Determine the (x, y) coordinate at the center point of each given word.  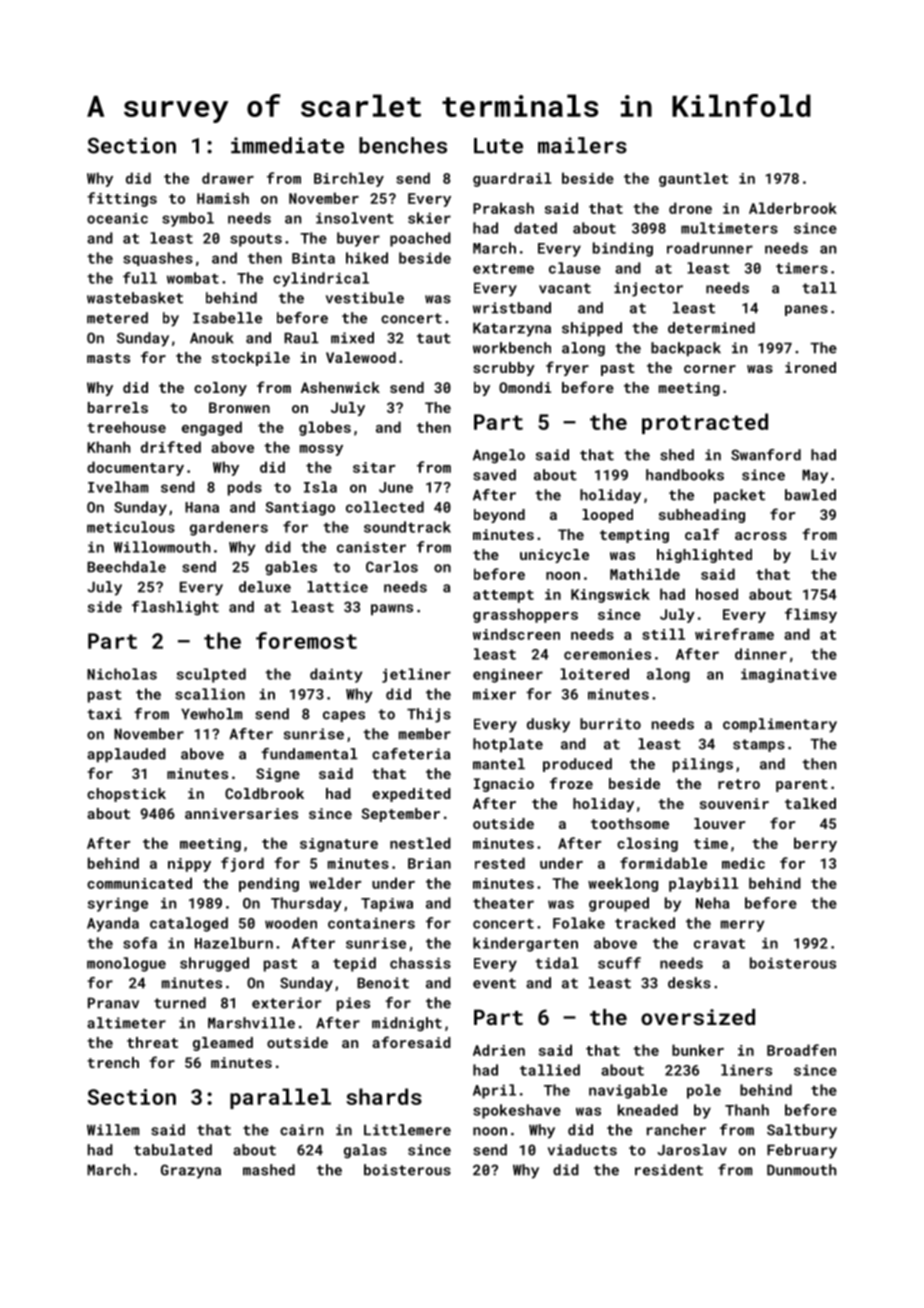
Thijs (429, 715)
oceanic (117, 218)
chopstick (126, 795)
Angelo (499, 456)
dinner (761, 654)
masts (108, 358)
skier (429, 218)
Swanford (766, 455)
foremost (306, 640)
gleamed (223, 1044)
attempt (503, 596)
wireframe (734, 634)
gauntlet (693, 179)
